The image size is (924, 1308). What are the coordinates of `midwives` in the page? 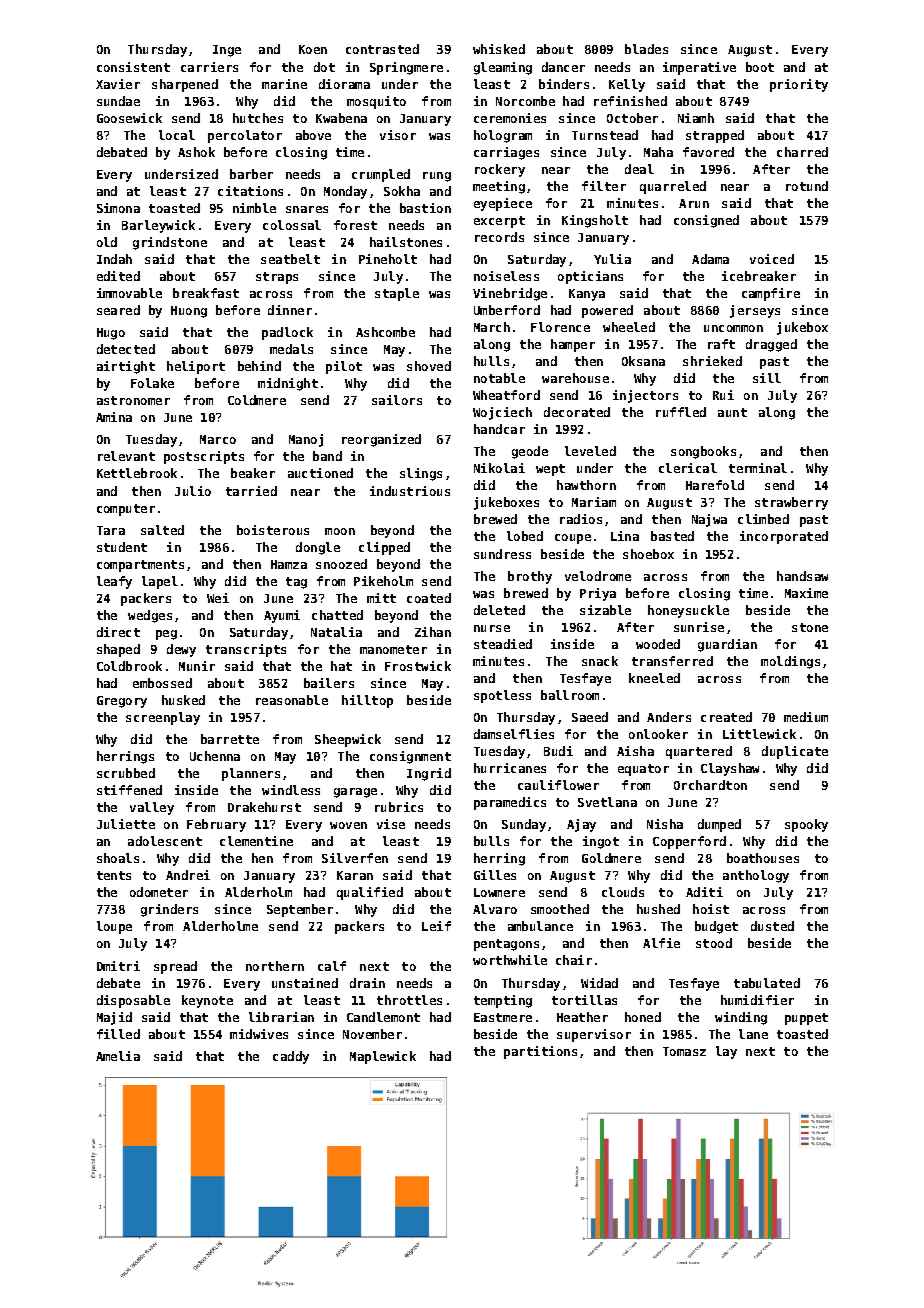 It's located at (259, 1034).
